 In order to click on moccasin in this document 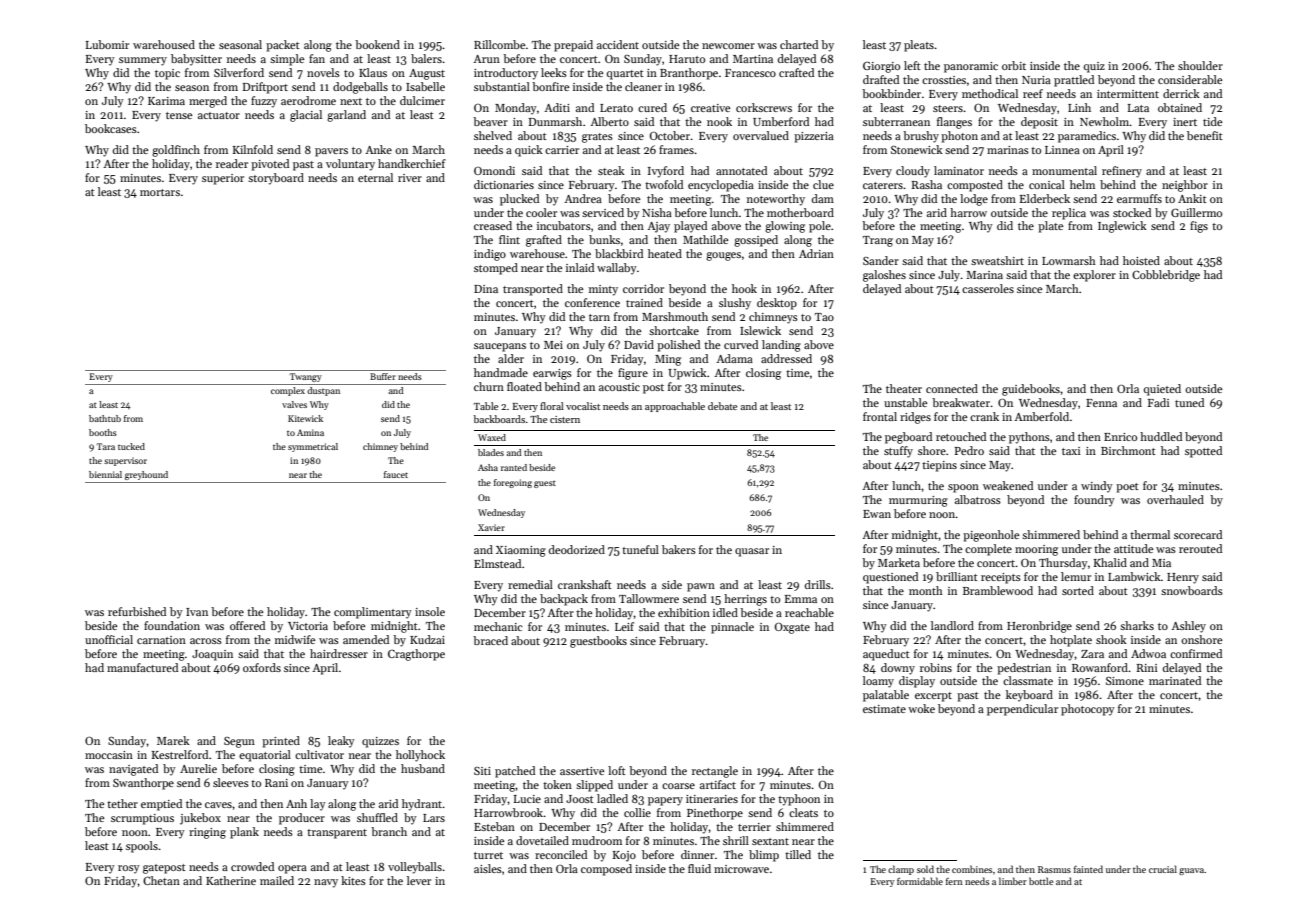, I will do `click(109, 755)`.
